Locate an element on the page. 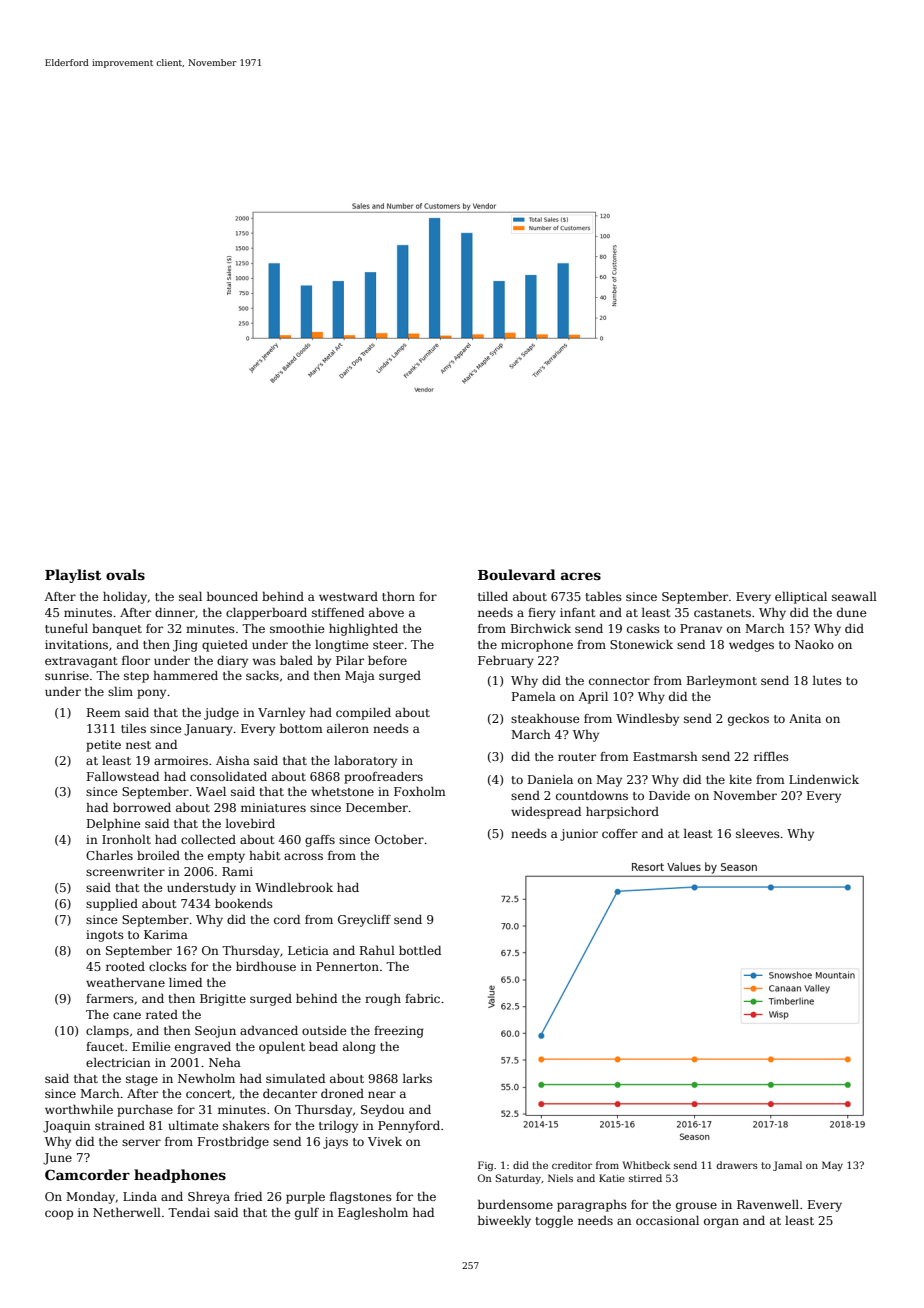 This page has width=924, height=1308. laboratory is located at coordinates (365, 762).
